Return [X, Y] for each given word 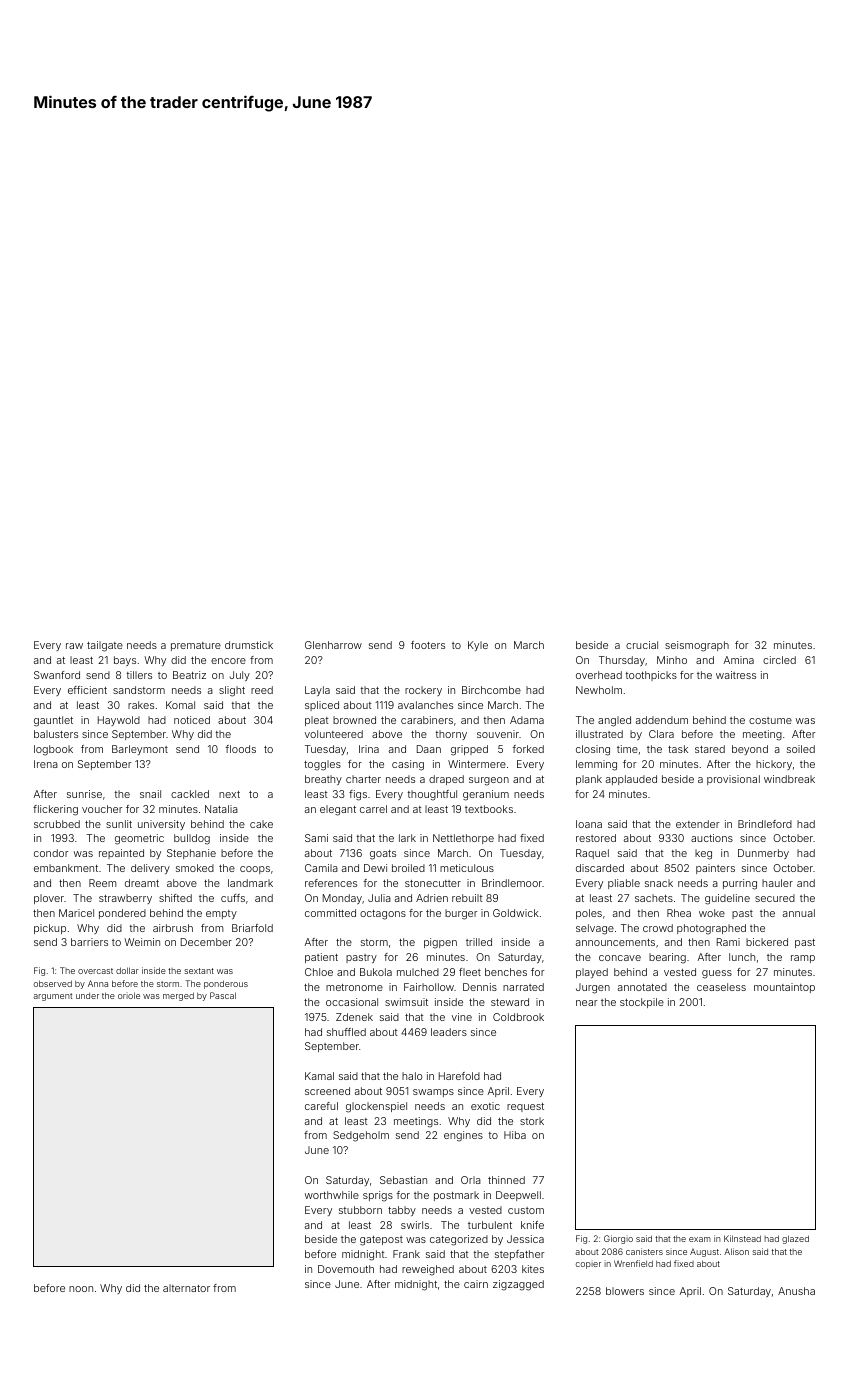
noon [81, 1289]
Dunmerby [763, 854]
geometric [139, 839]
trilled [479, 942]
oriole [129, 995]
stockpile [642, 1003]
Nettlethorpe [463, 839]
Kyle [478, 646]
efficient [87, 690]
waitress [736, 675]
